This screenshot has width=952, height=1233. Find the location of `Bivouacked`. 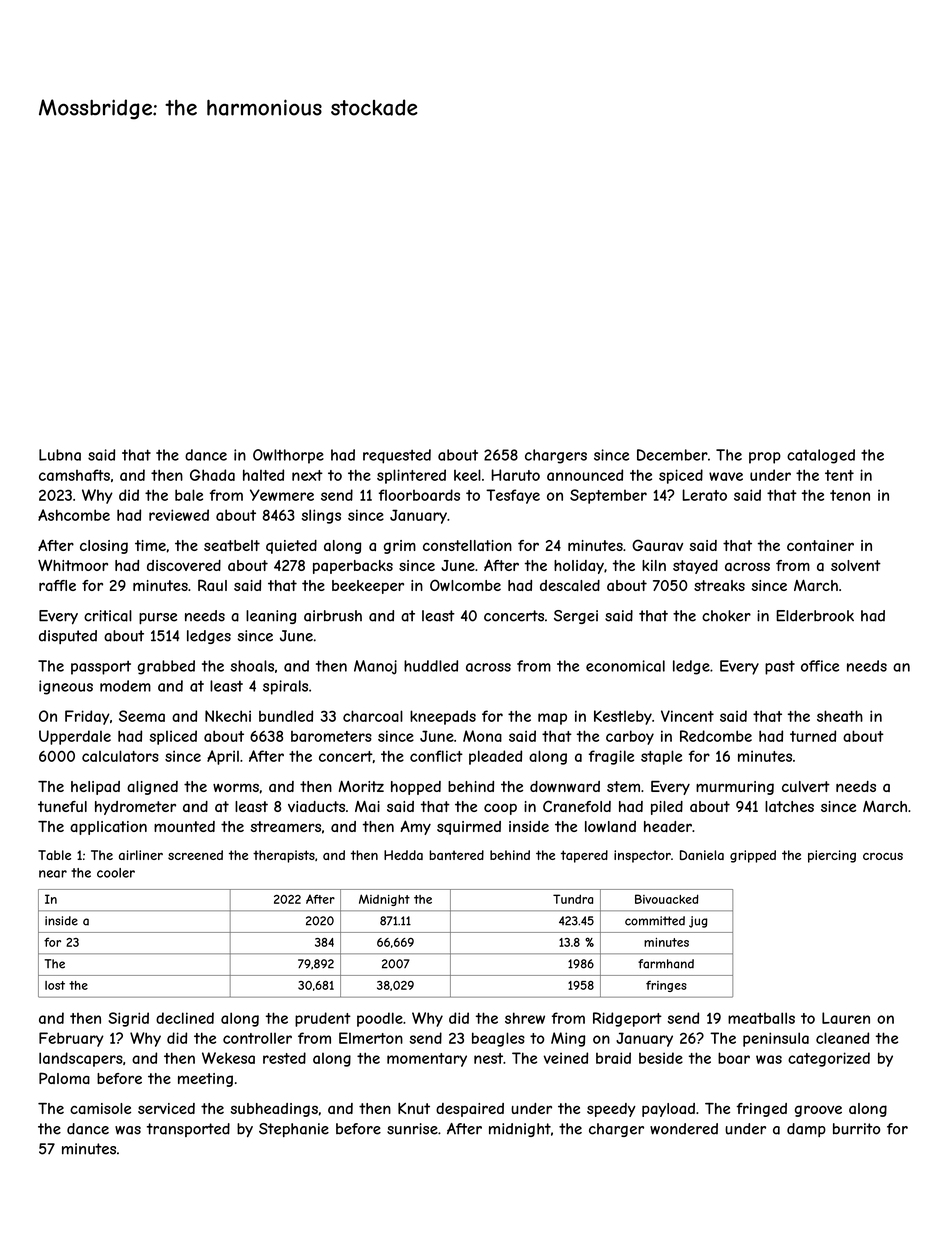

Bivouacked is located at coordinates (666, 899).
